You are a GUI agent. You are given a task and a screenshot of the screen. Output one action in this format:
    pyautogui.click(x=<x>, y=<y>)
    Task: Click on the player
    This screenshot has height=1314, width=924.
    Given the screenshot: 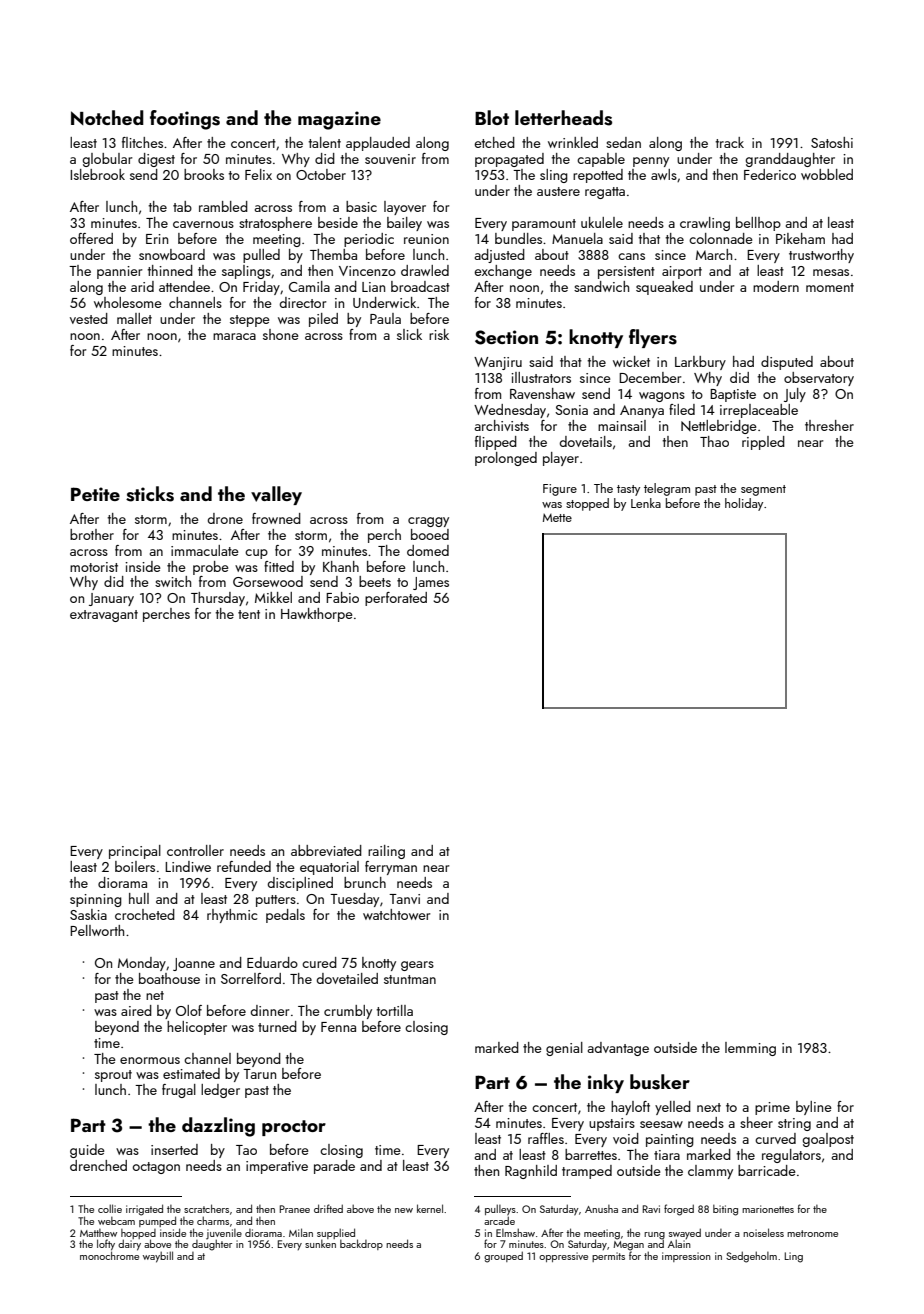 What is the action you would take?
    pyautogui.click(x=561, y=459)
